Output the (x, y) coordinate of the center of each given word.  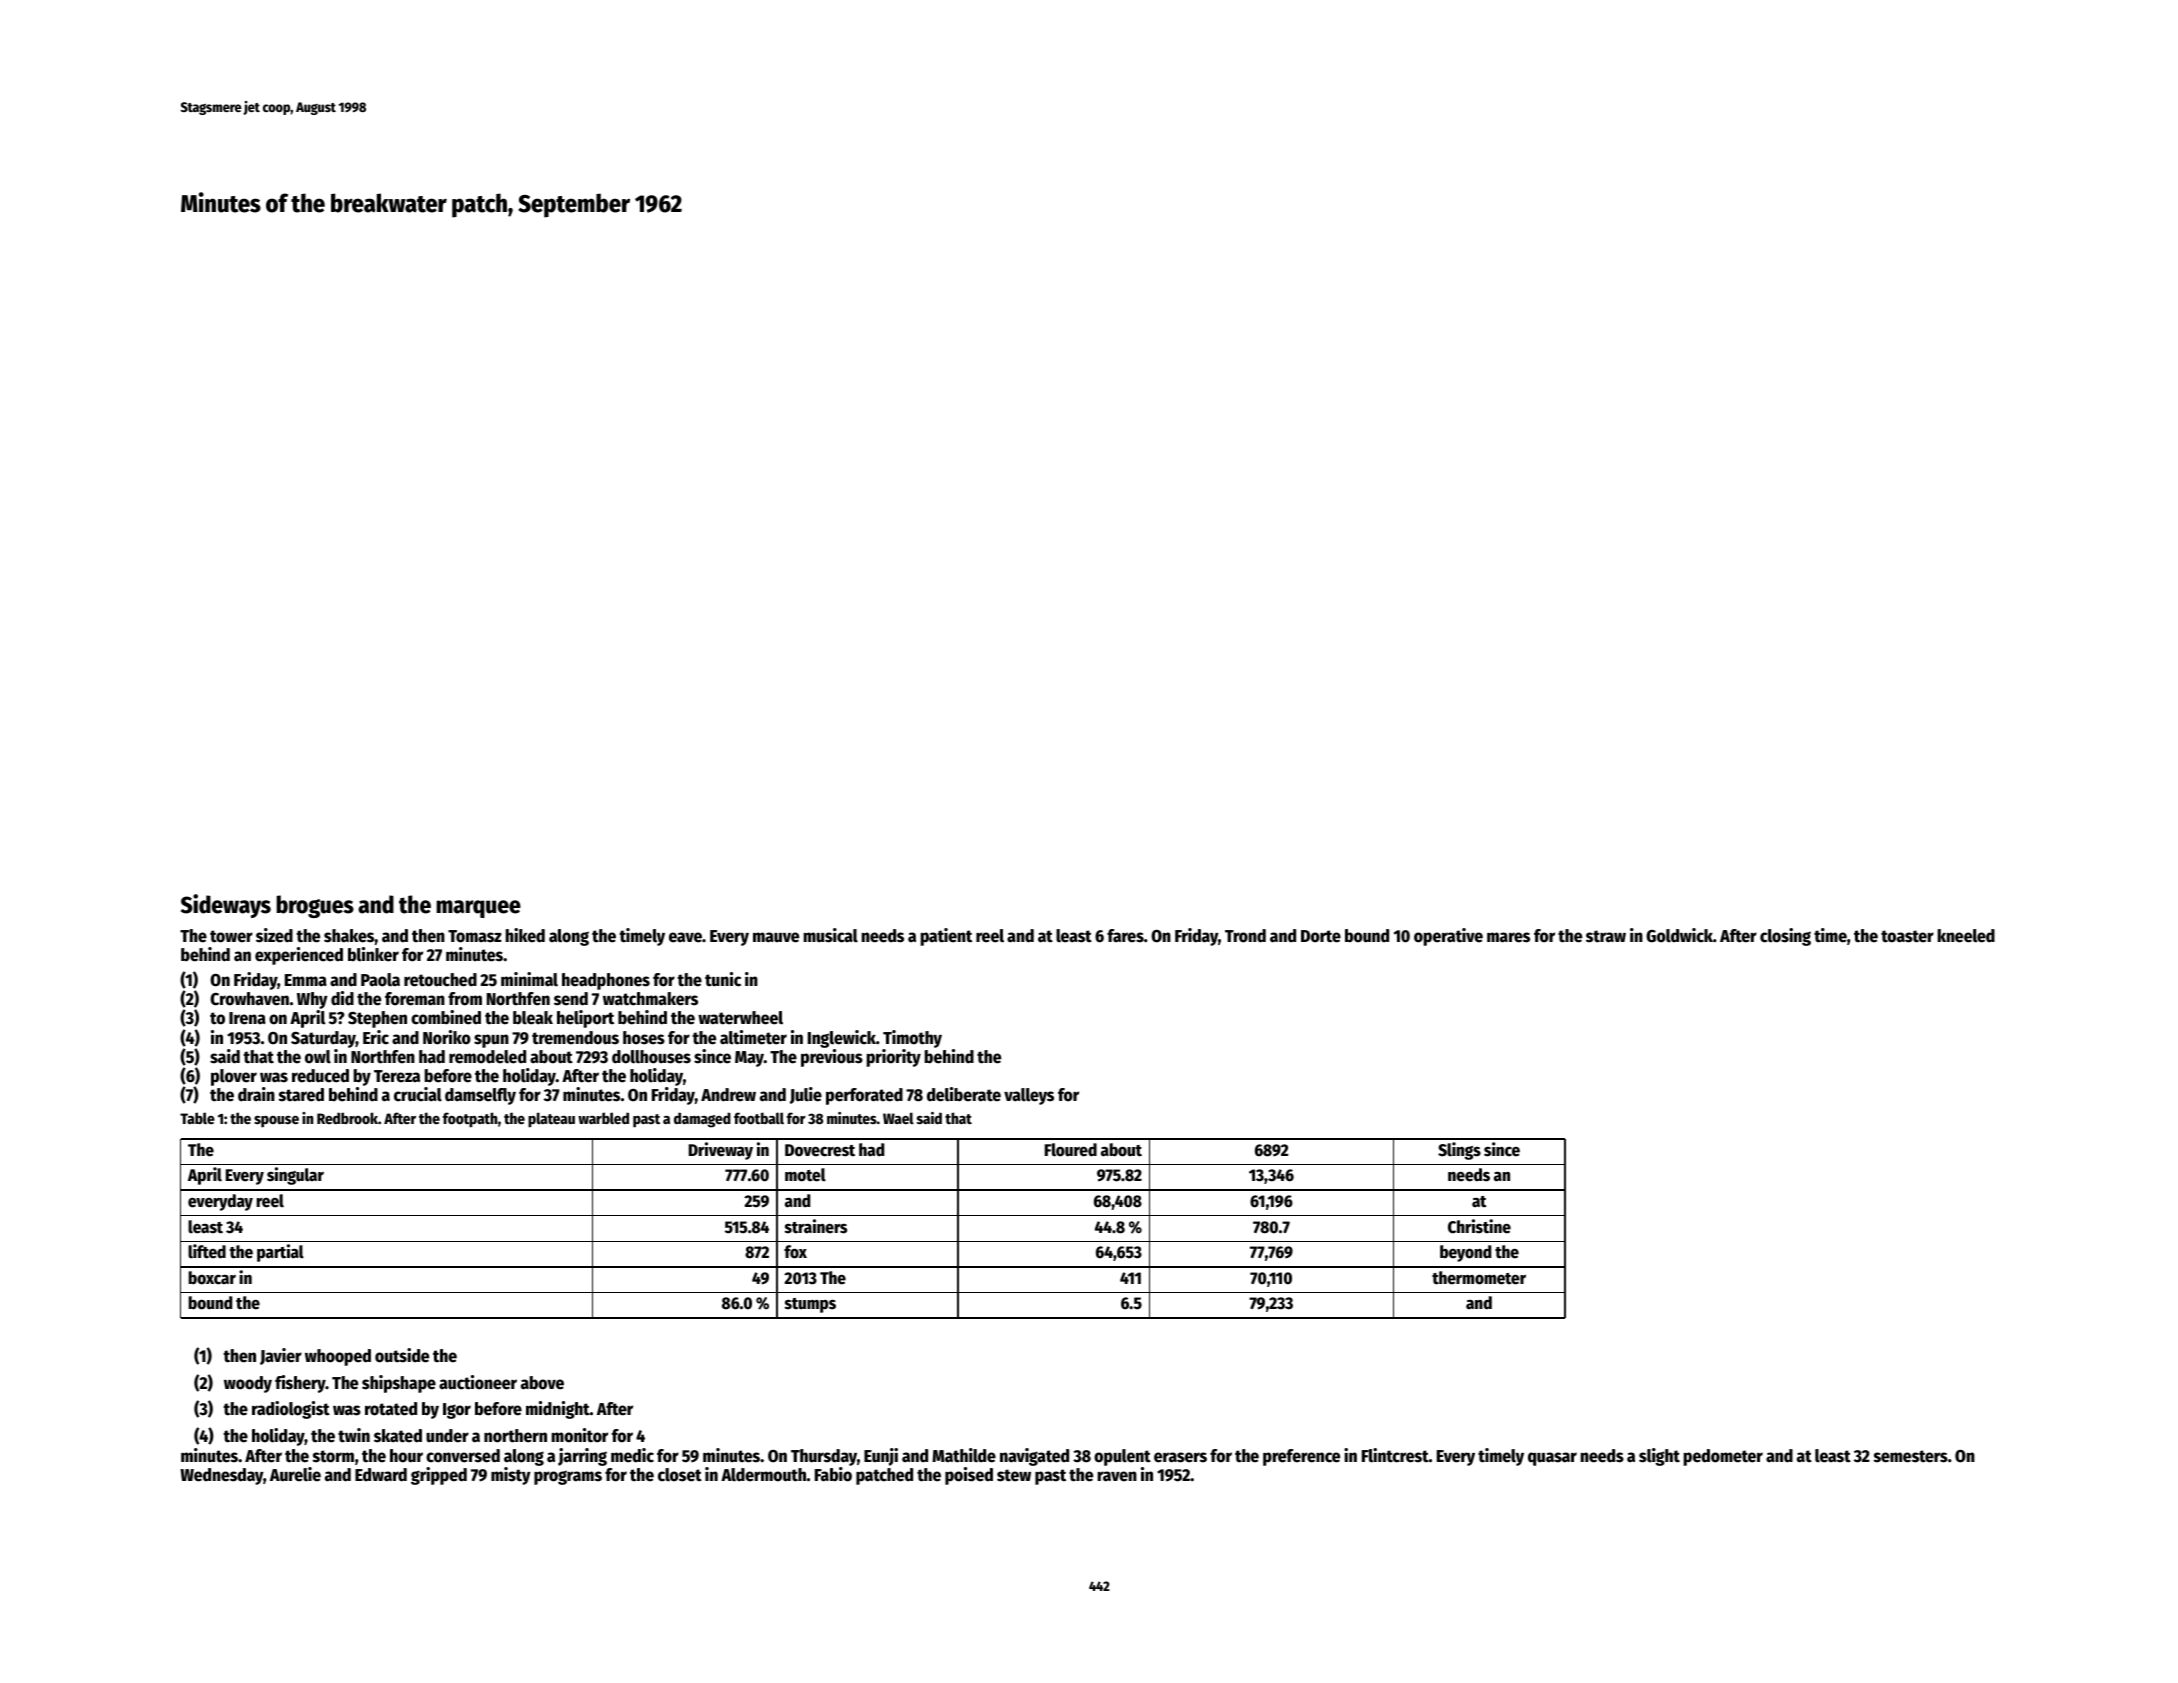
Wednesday (221, 1476)
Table (197, 1118)
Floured (1071, 1150)
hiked (525, 935)
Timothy (912, 1039)
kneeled (1966, 936)
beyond (1465, 1253)
